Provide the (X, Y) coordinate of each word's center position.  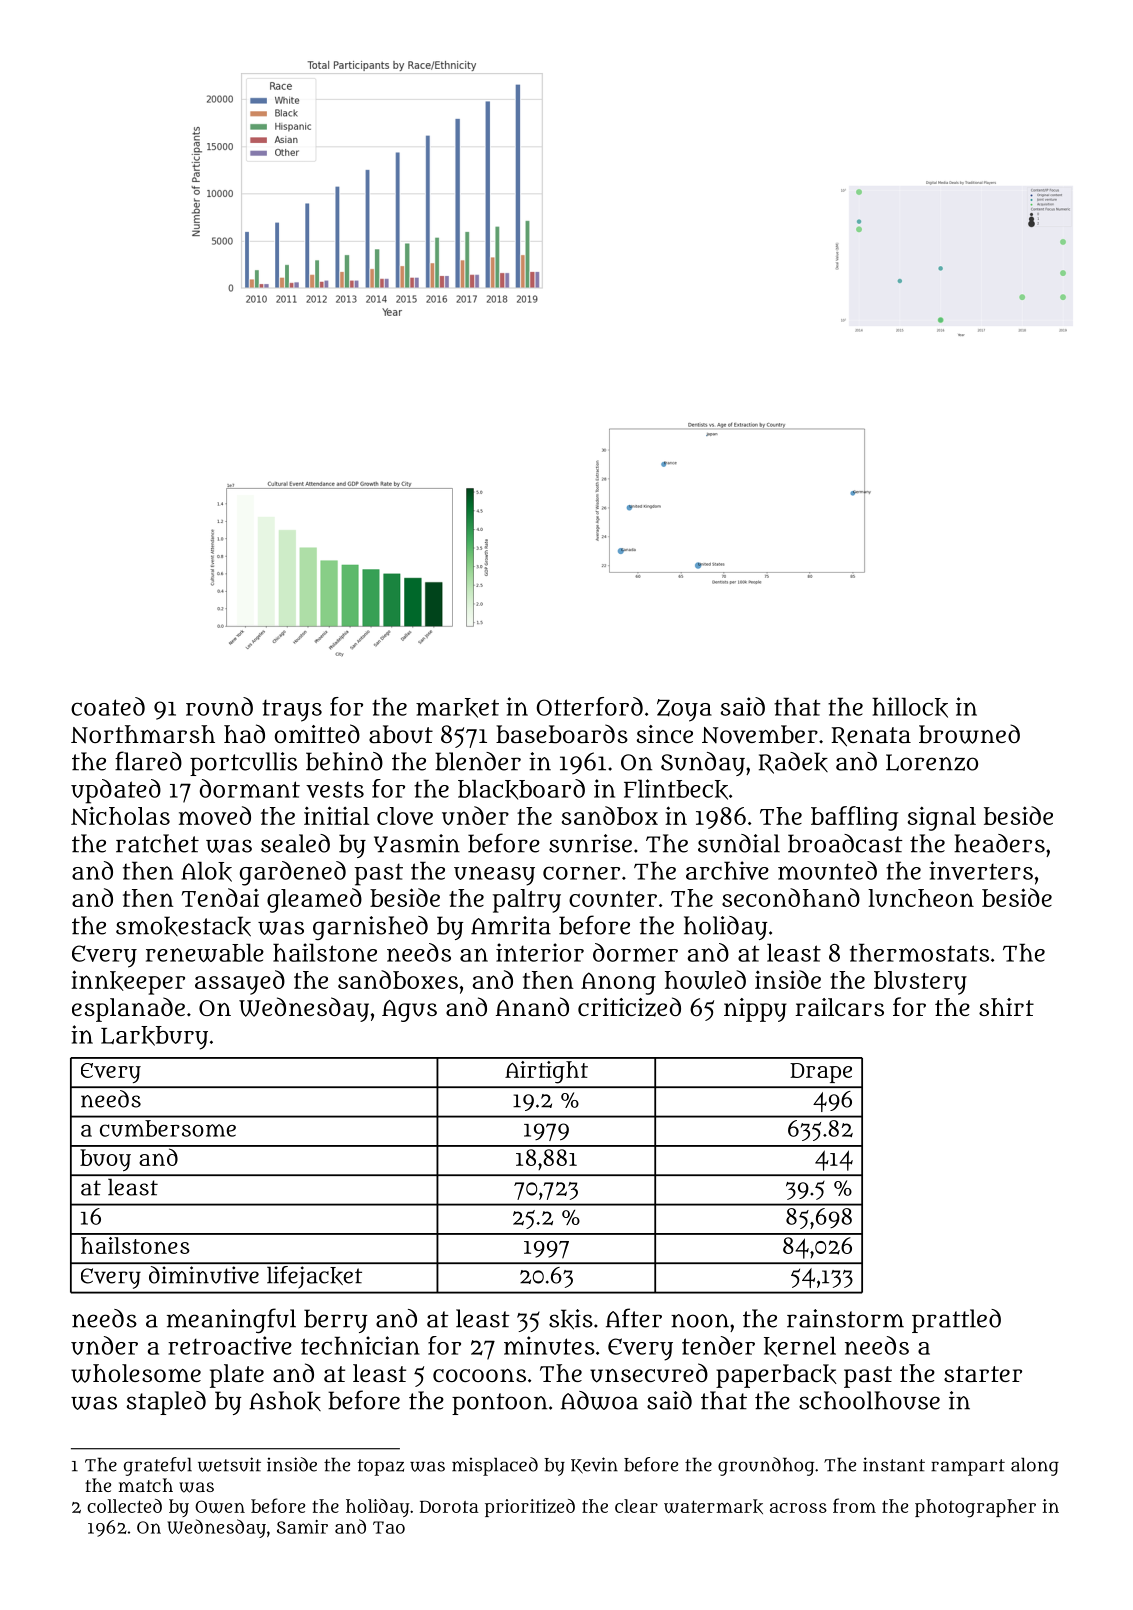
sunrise (590, 843)
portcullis (243, 764)
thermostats (919, 952)
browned (969, 734)
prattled (956, 1321)
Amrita (511, 925)
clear (636, 1506)
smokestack (183, 926)
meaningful (231, 1321)
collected (124, 1506)
